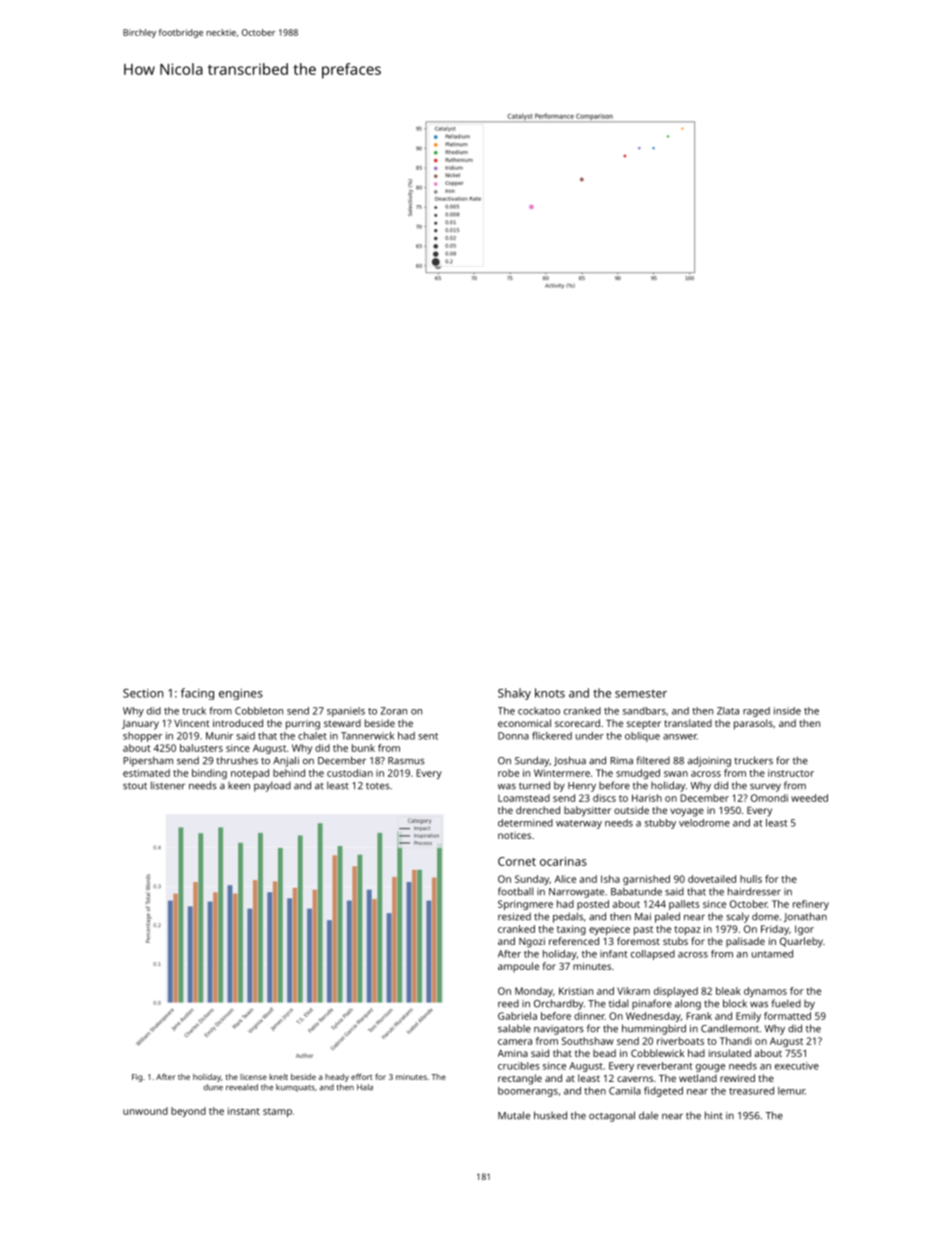 The image size is (952, 1233). I want to click on Rasmus, so click(406, 761).
